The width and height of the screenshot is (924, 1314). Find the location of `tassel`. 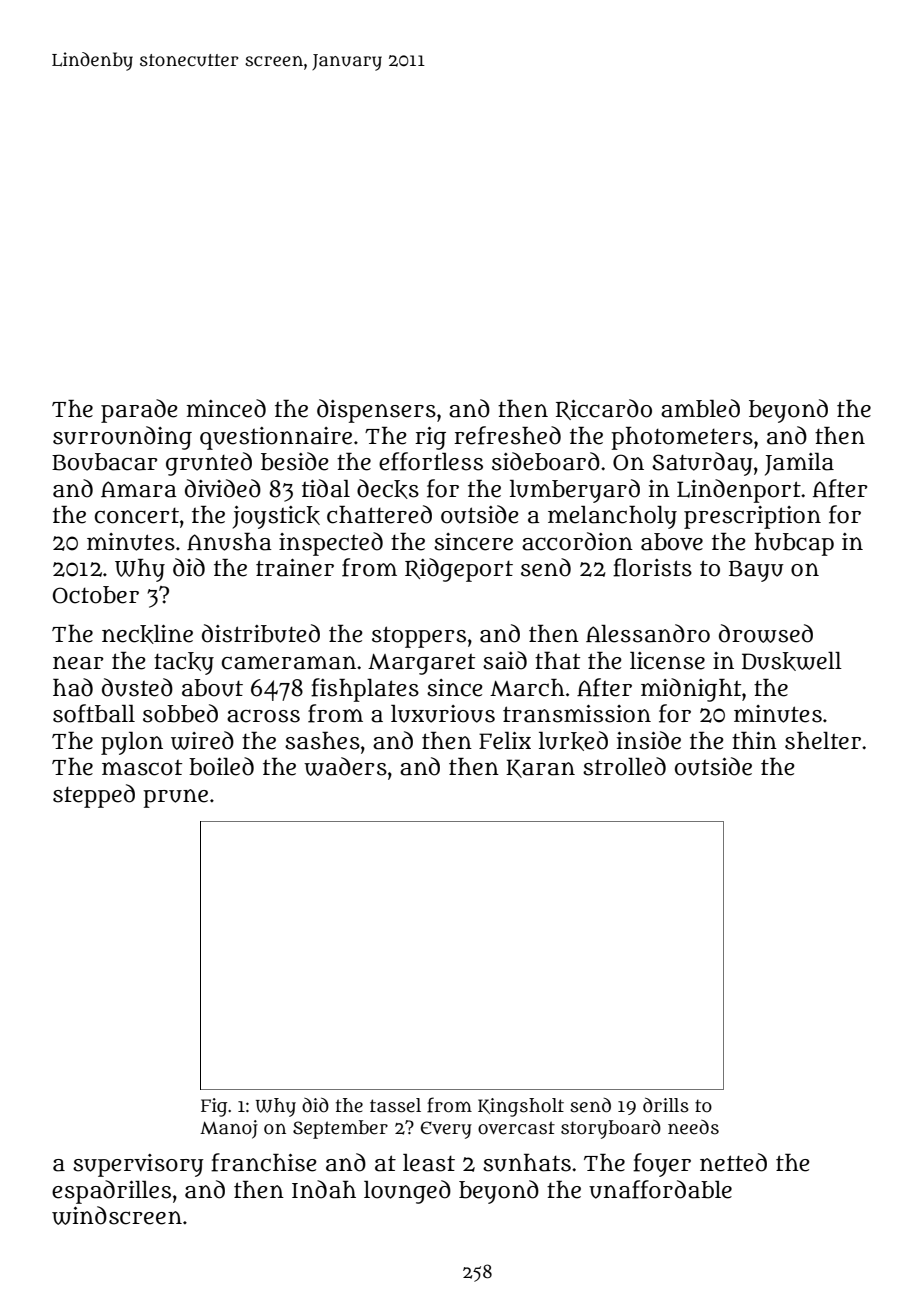

tassel is located at coordinates (395, 1105).
